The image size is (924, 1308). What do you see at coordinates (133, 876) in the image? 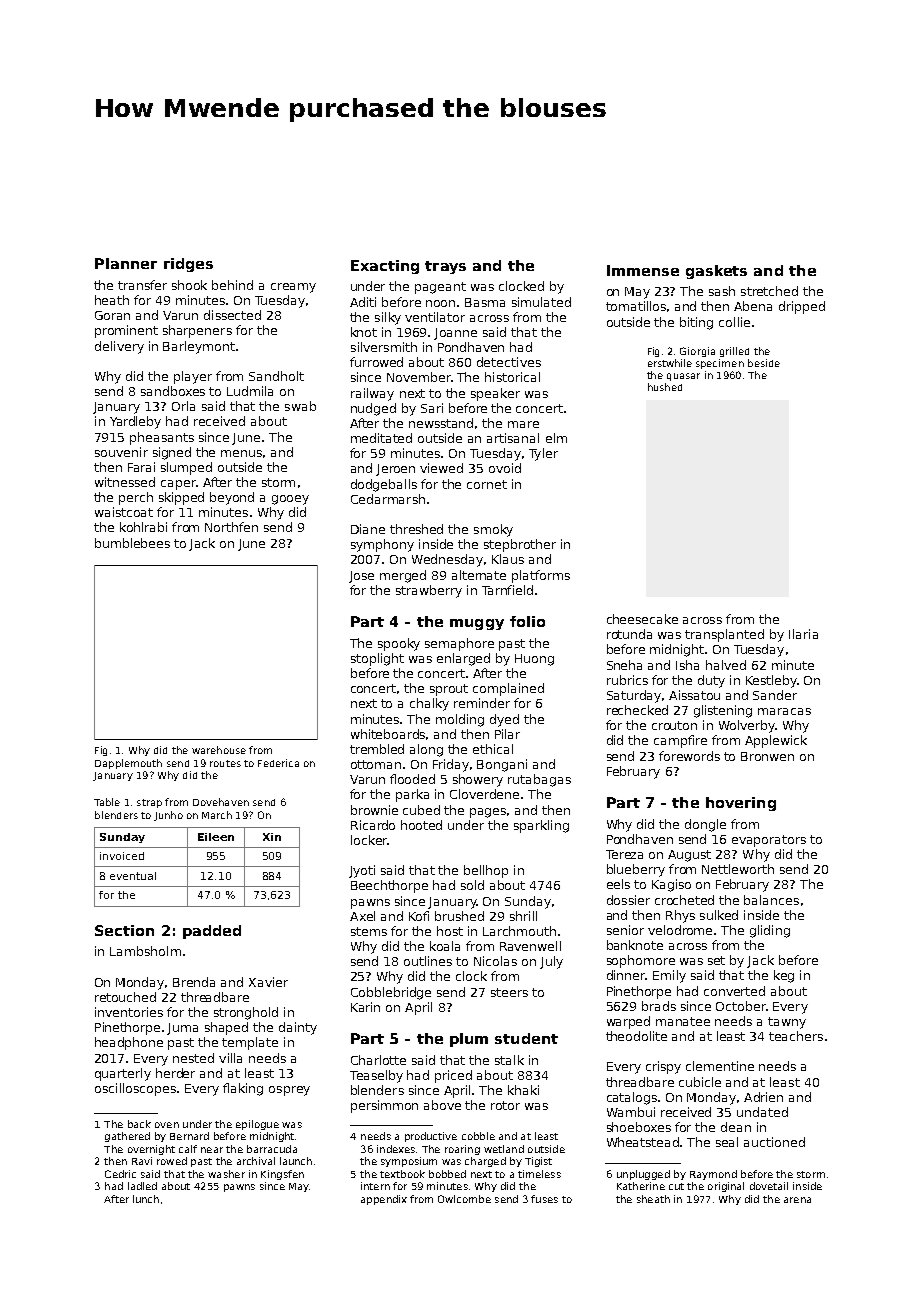
I see `eventual` at bounding box center [133, 876].
